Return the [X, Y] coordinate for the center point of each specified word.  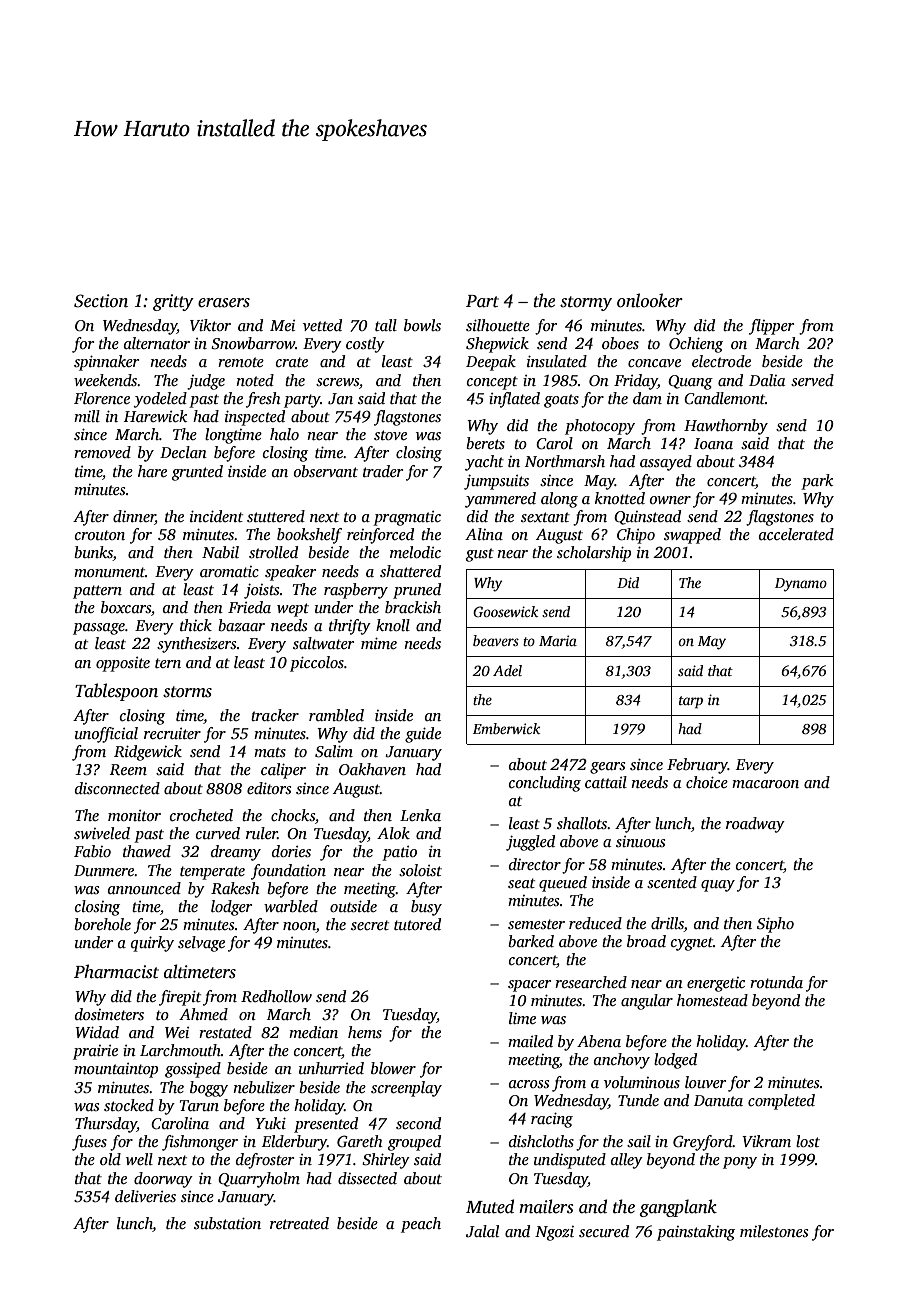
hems [365, 1032]
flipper [771, 327]
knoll [393, 625]
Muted [490, 1206]
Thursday [106, 1125]
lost [808, 1141]
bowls [422, 325]
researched [591, 982]
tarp [691, 702]
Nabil [220, 552]
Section [101, 301]
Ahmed [203, 1014]
